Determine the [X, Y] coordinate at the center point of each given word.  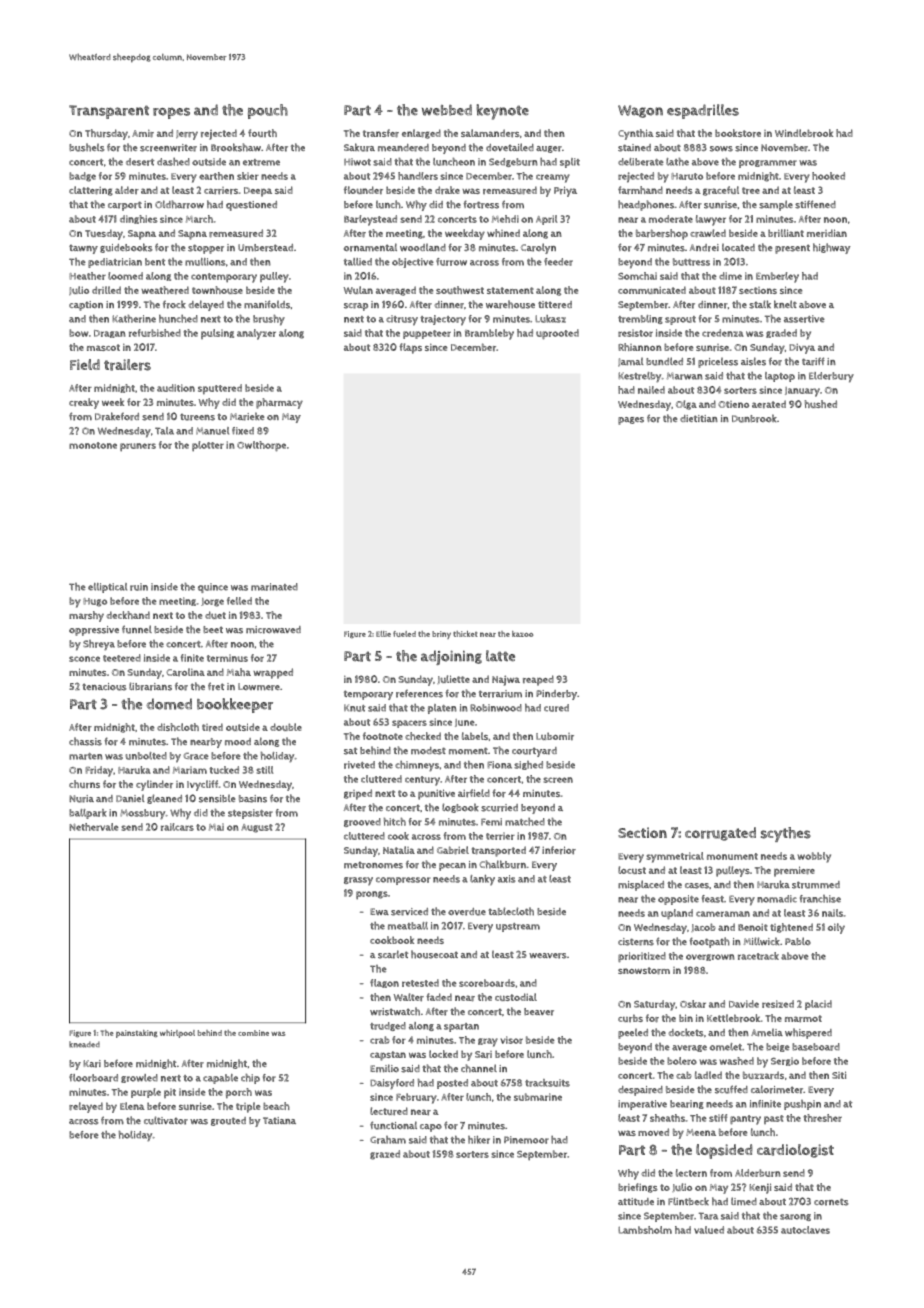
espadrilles [703, 111]
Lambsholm [645, 1230]
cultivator [166, 1120]
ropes [171, 113]
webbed [447, 110]
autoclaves [805, 1230]
